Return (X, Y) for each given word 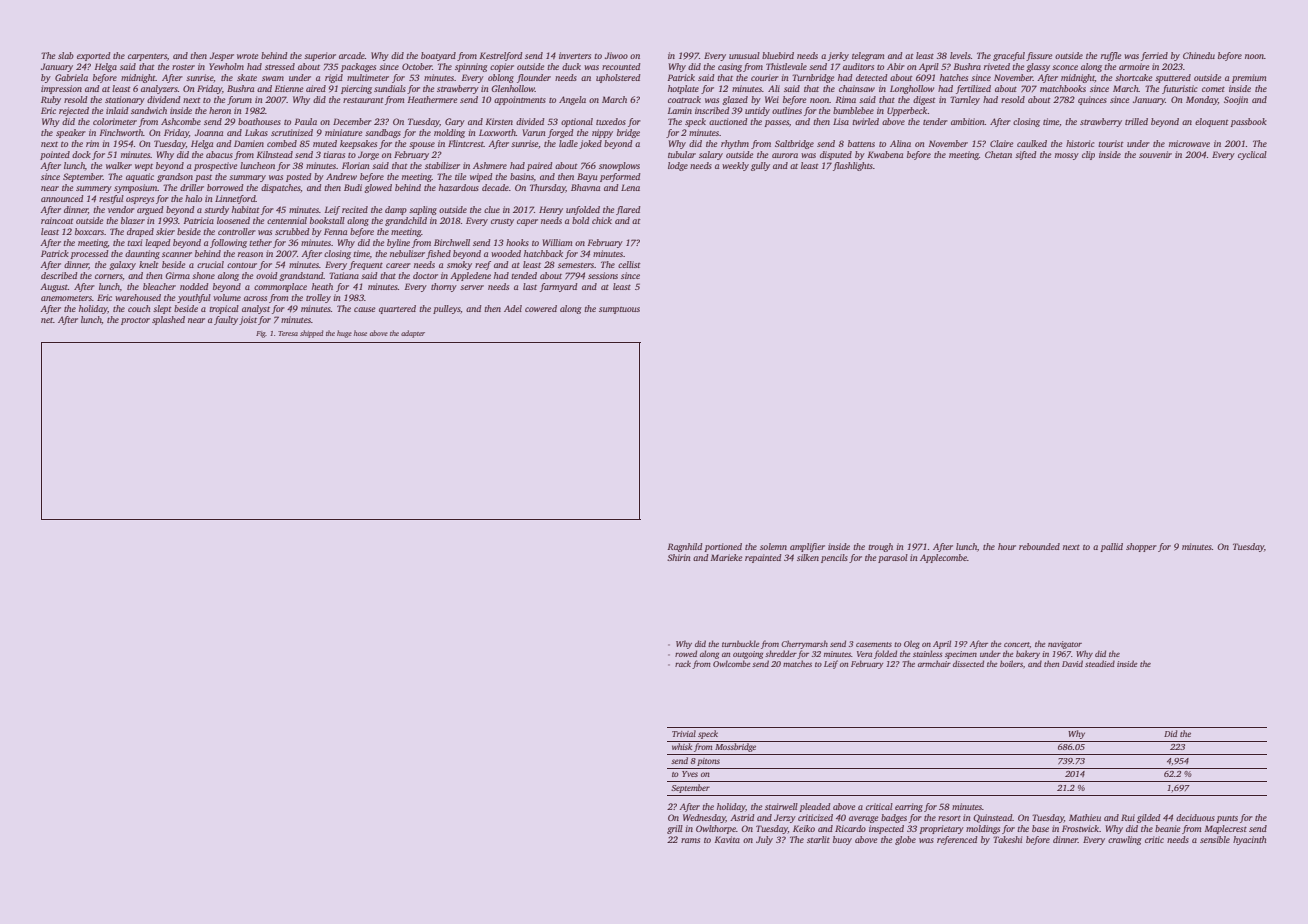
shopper (1141, 547)
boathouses (259, 121)
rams (690, 840)
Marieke (727, 557)
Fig (261, 334)
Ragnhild (685, 547)
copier (502, 67)
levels (960, 55)
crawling (1125, 840)
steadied (1100, 663)
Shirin (679, 557)
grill (675, 829)
